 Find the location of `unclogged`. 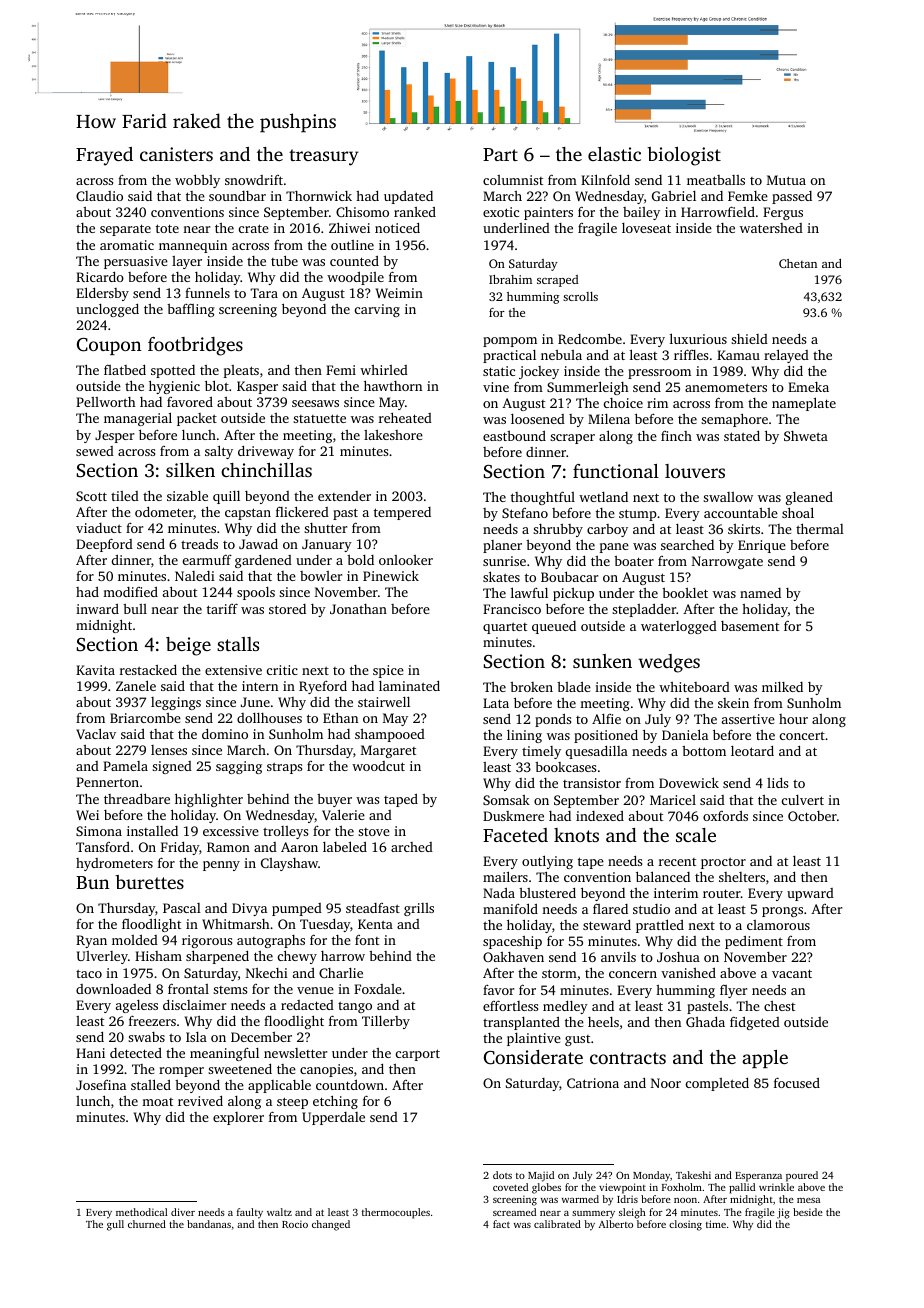

unclogged is located at coordinates (107, 310).
